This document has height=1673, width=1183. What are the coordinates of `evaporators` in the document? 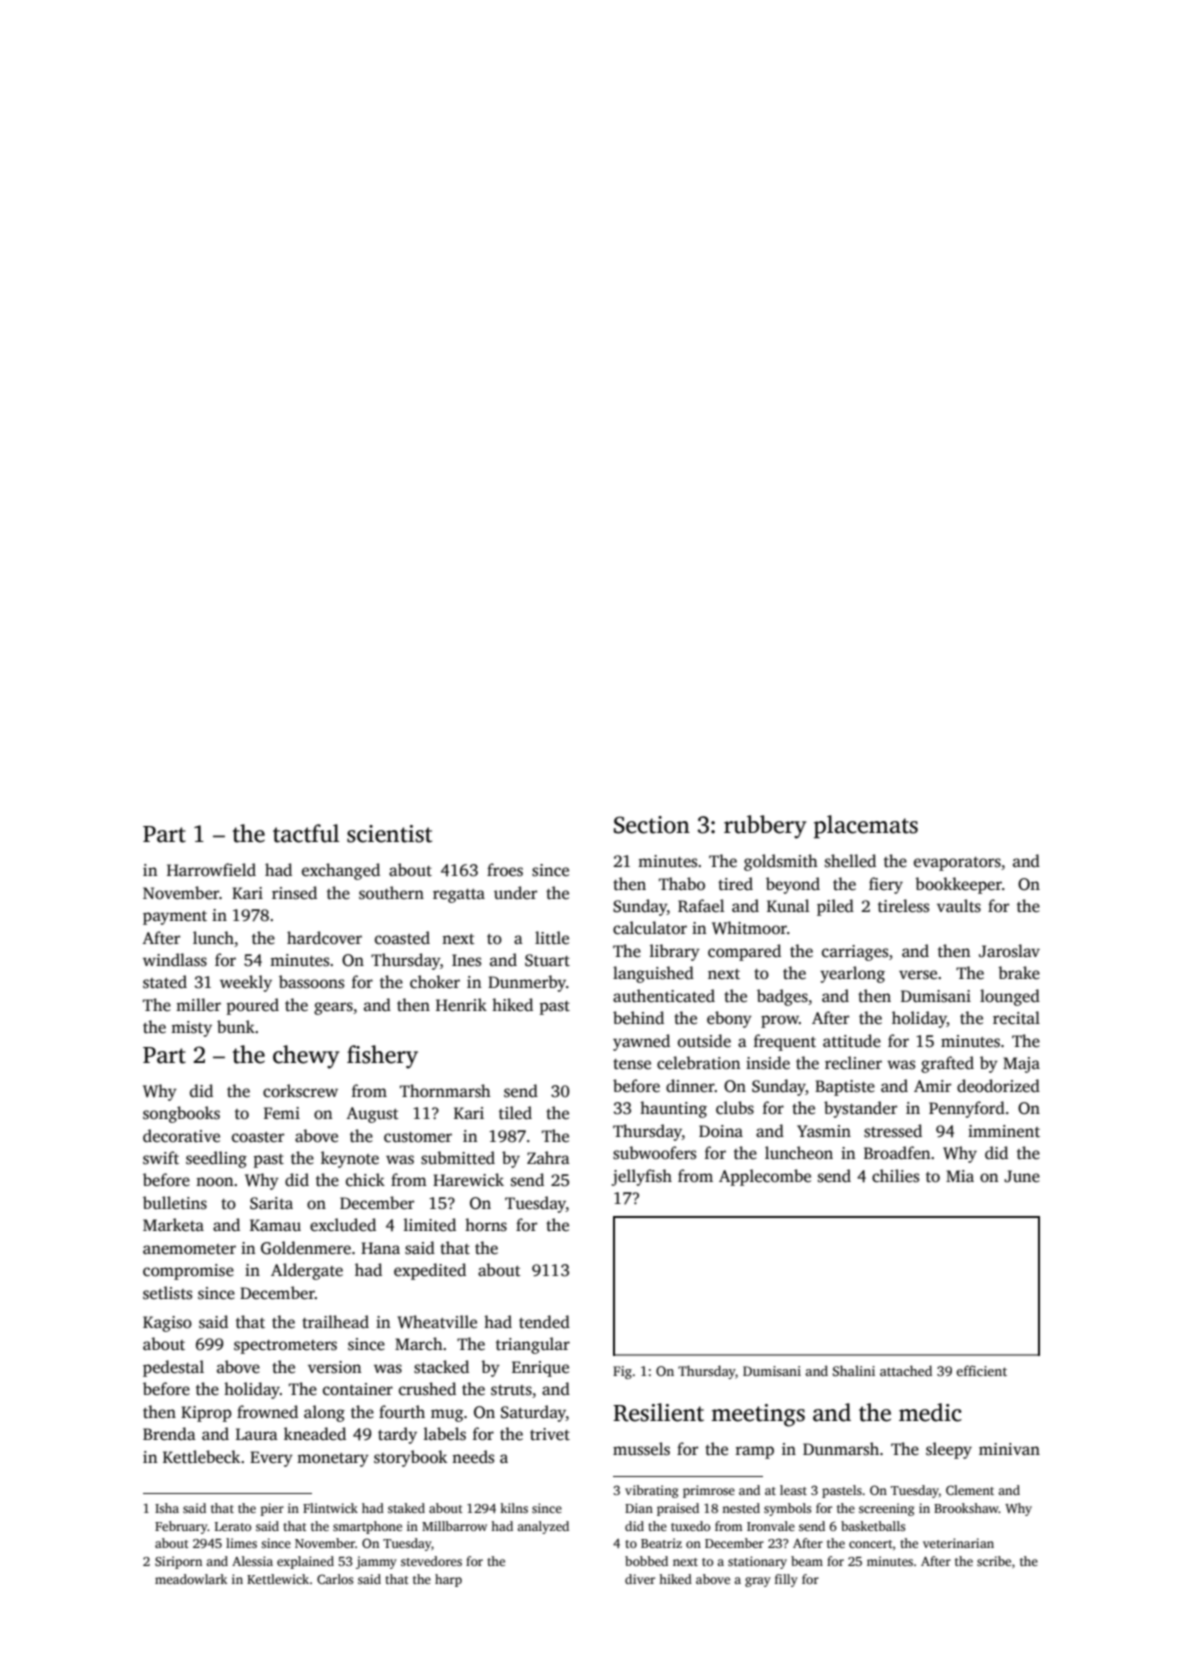 It's located at (957, 864).
